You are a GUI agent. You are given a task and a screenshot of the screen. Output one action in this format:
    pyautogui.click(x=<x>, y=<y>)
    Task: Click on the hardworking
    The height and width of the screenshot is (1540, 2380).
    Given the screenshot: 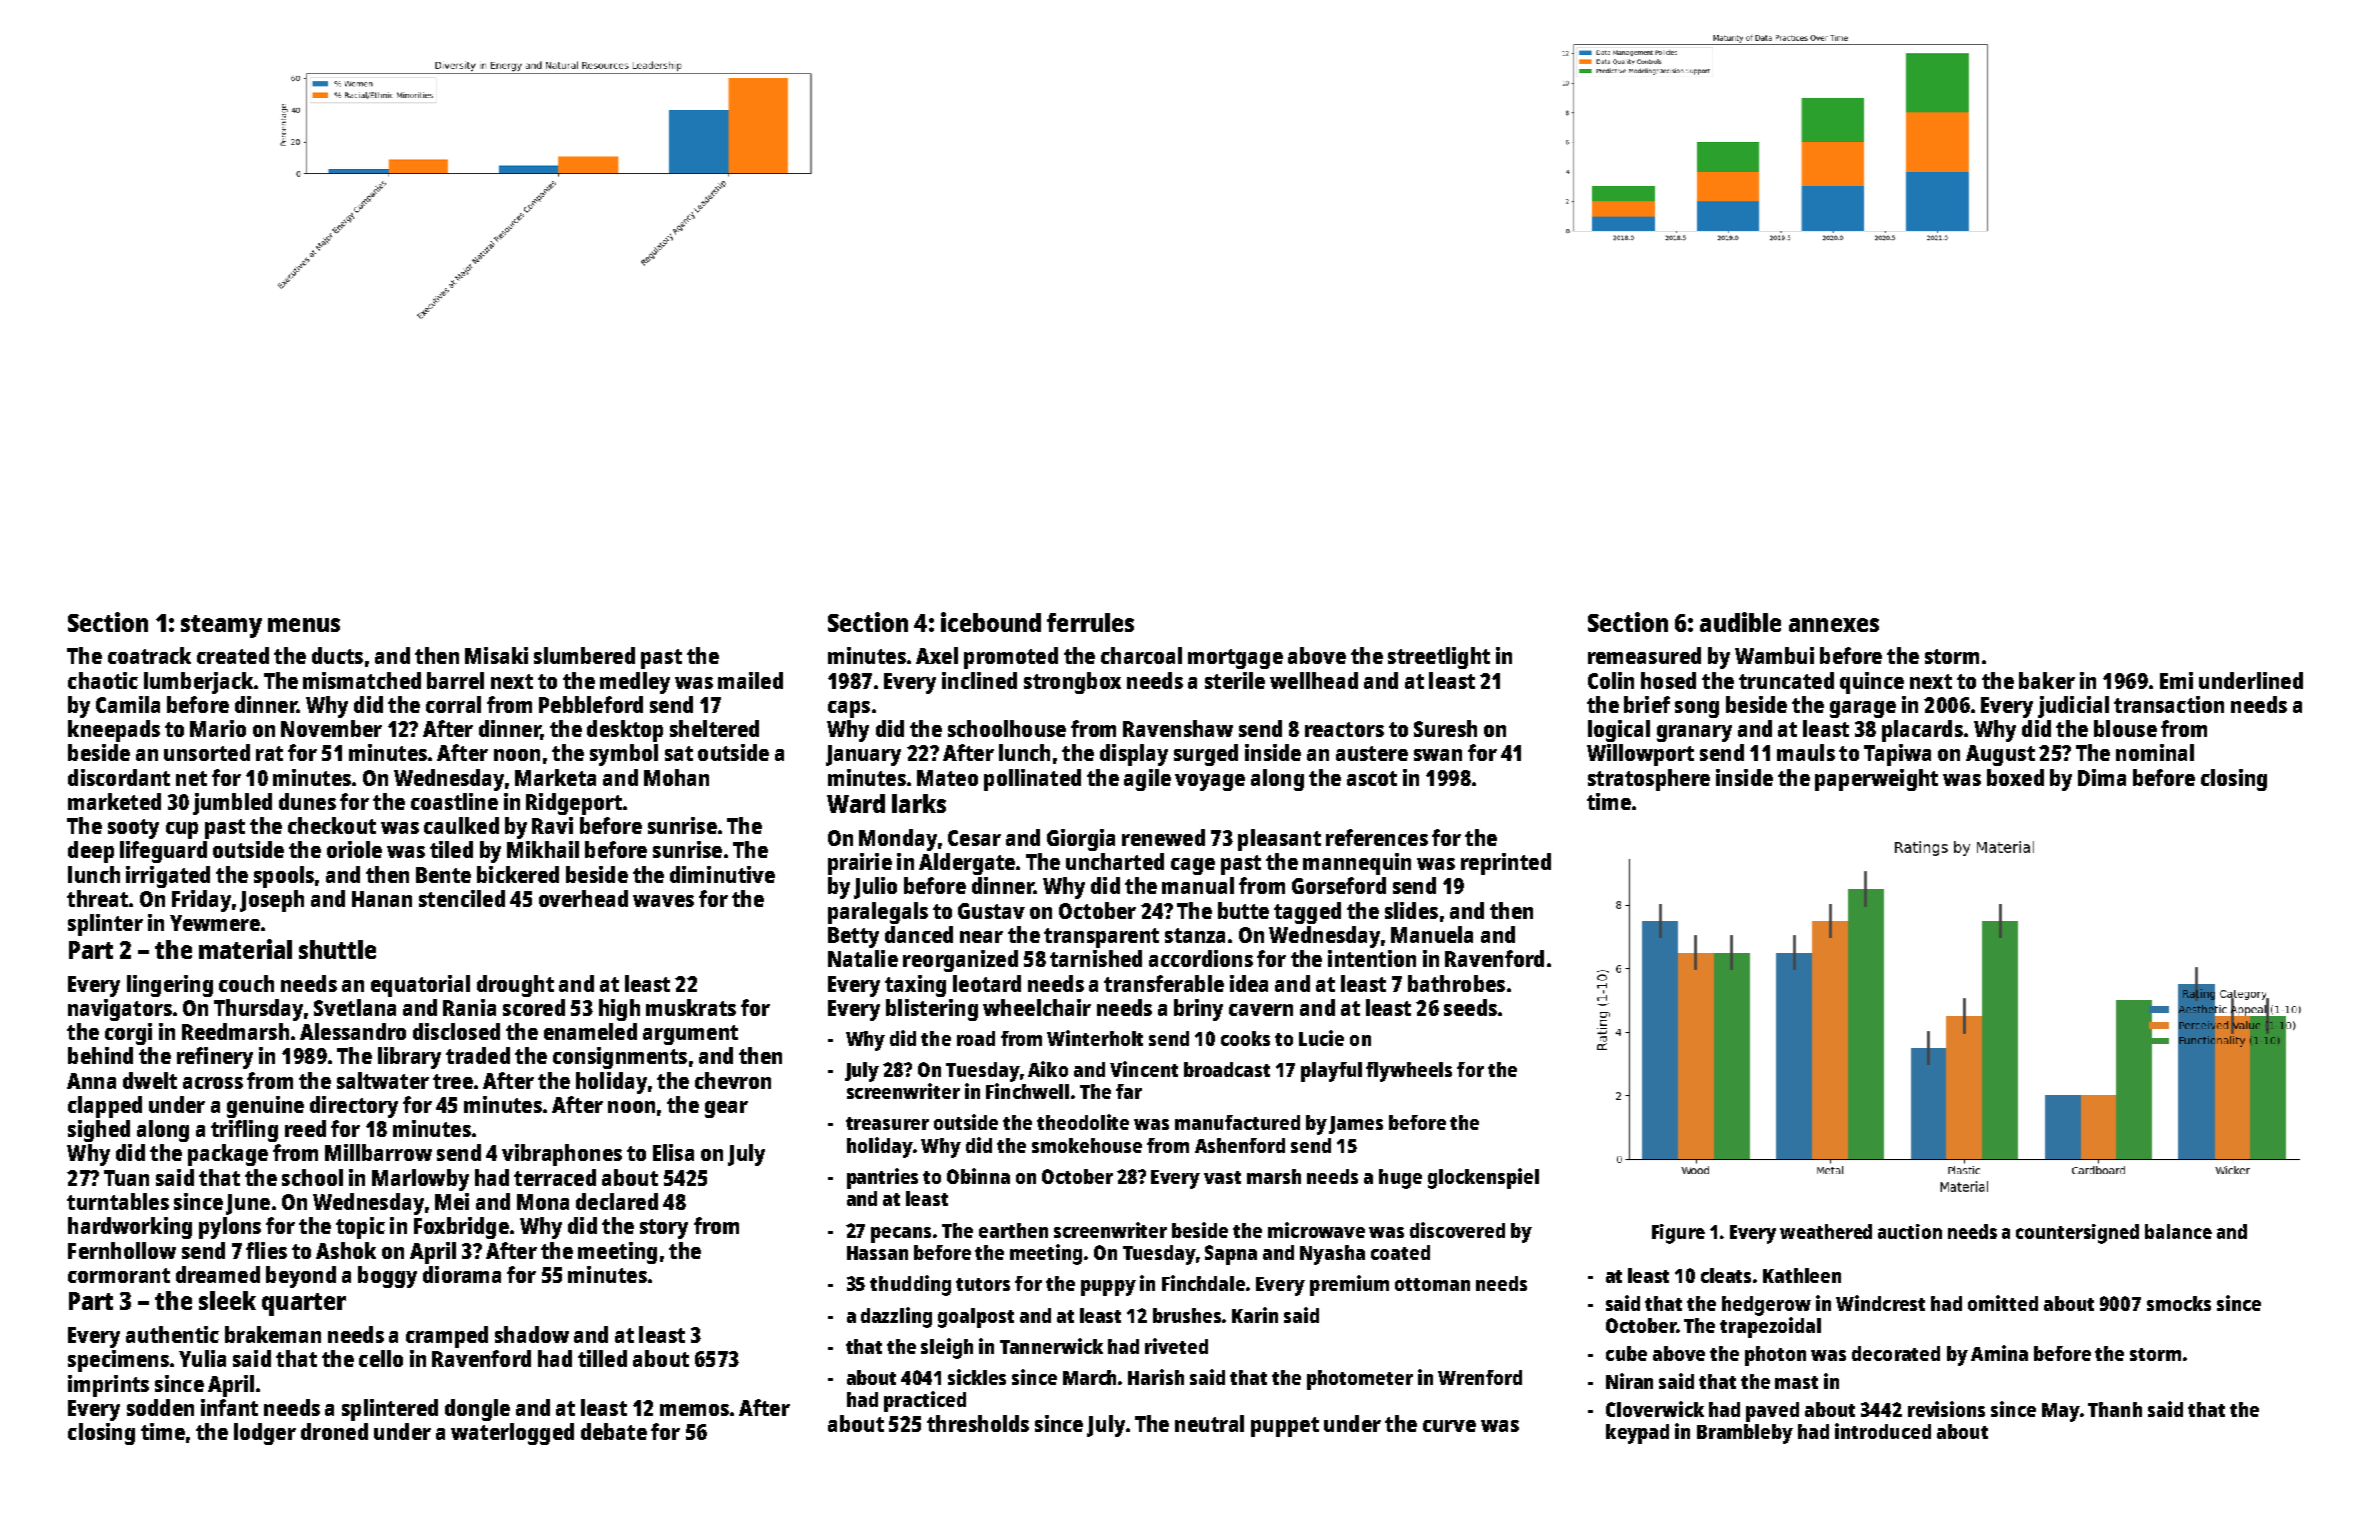 What is the action you would take?
    pyautogui.click(x=130, y=1228)
